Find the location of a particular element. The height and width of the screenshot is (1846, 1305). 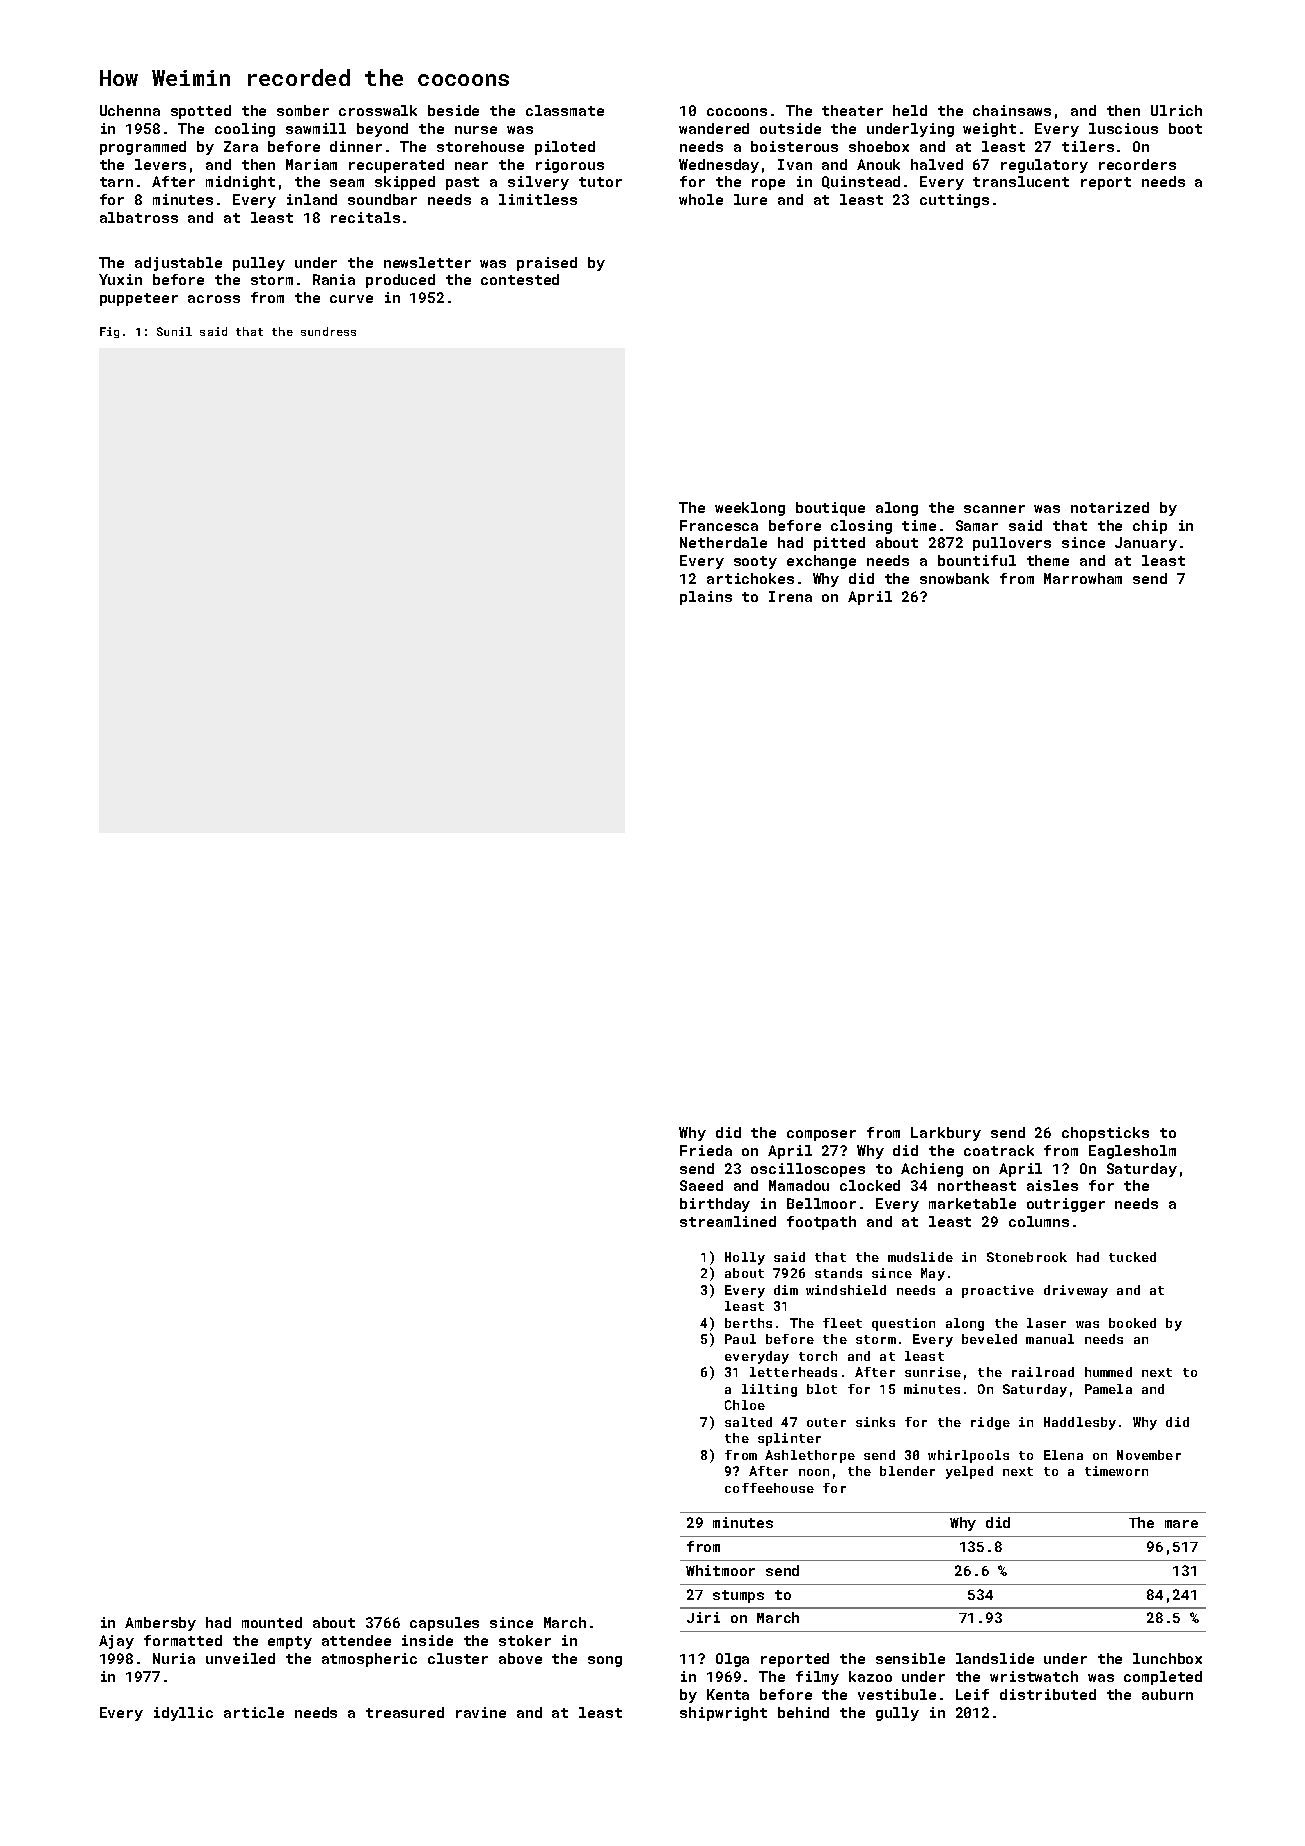

Marrowham is located at coordinates (1083, 578).
